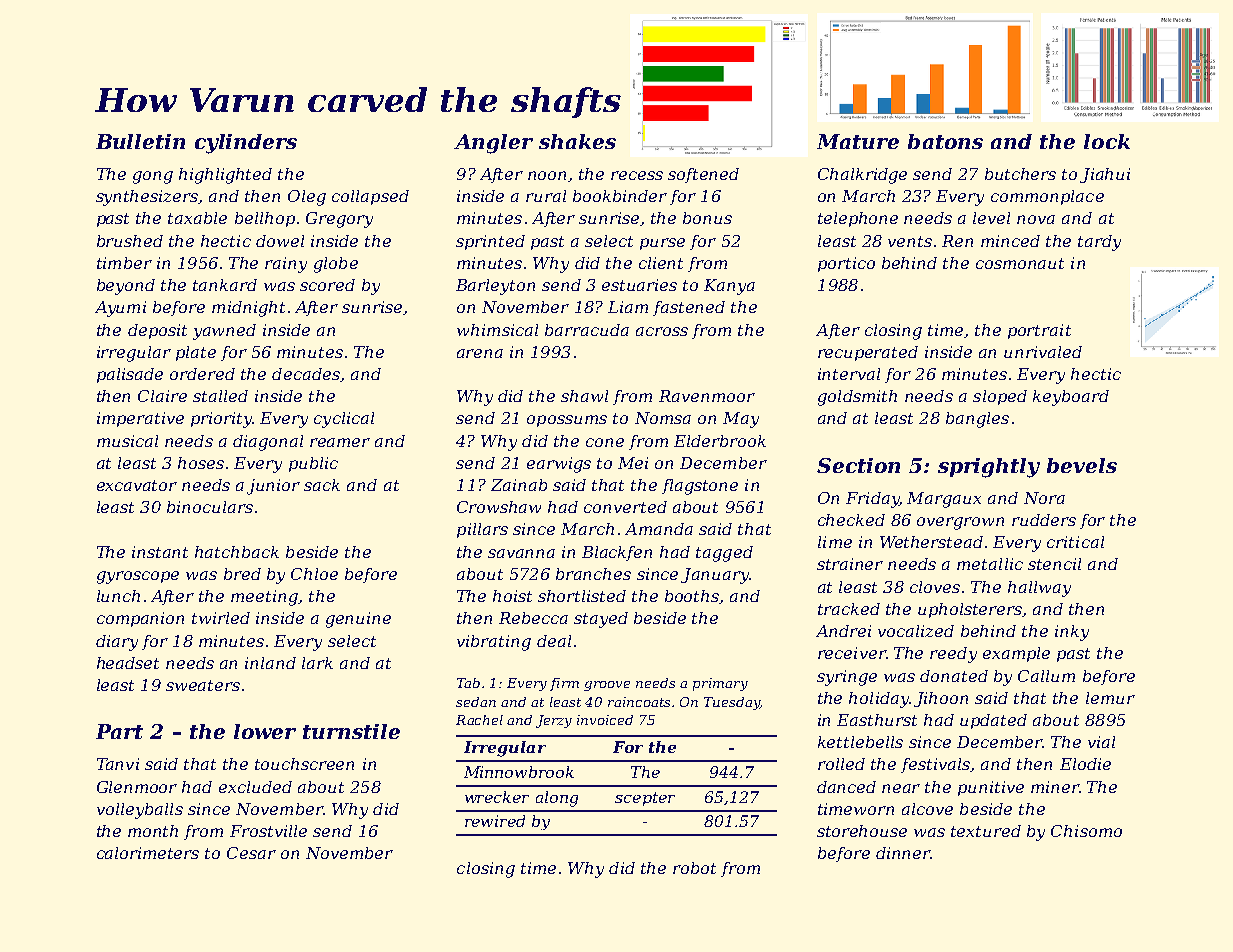 The height and width of the image is (952, 1233). Describe the element at coordinates (370, 197) in the image. I see `collapsed` at that location.
